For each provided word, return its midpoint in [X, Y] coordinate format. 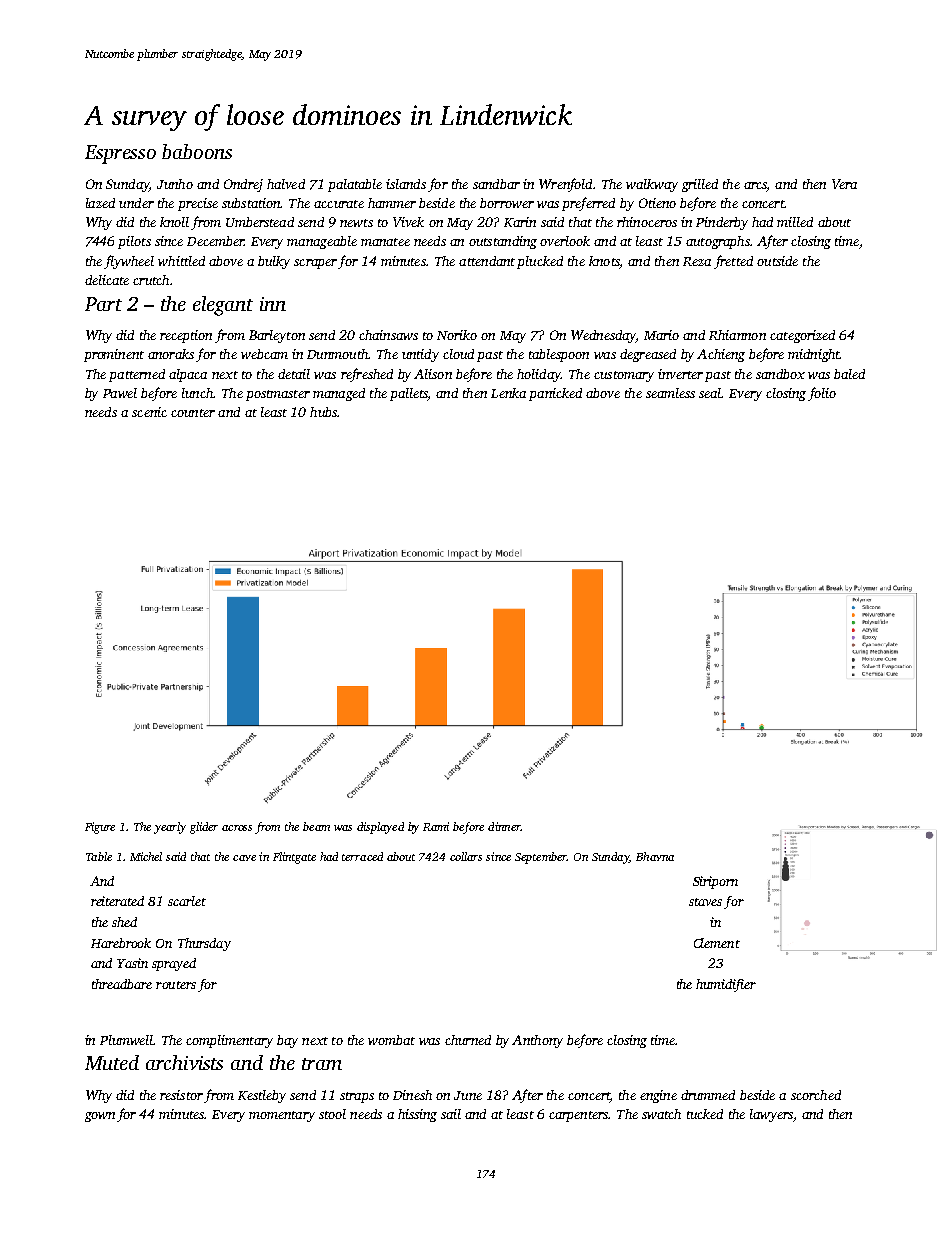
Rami [436, 826]
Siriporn [715, 882]
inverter [680, 374]
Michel [146, 856]
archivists [184, 1062]
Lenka [508, 393]
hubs [323, 412]
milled [795, 222]
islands [406, 184]
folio [822, 394]
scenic [149, 412]
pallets [409, 394]
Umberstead [260, 222]
